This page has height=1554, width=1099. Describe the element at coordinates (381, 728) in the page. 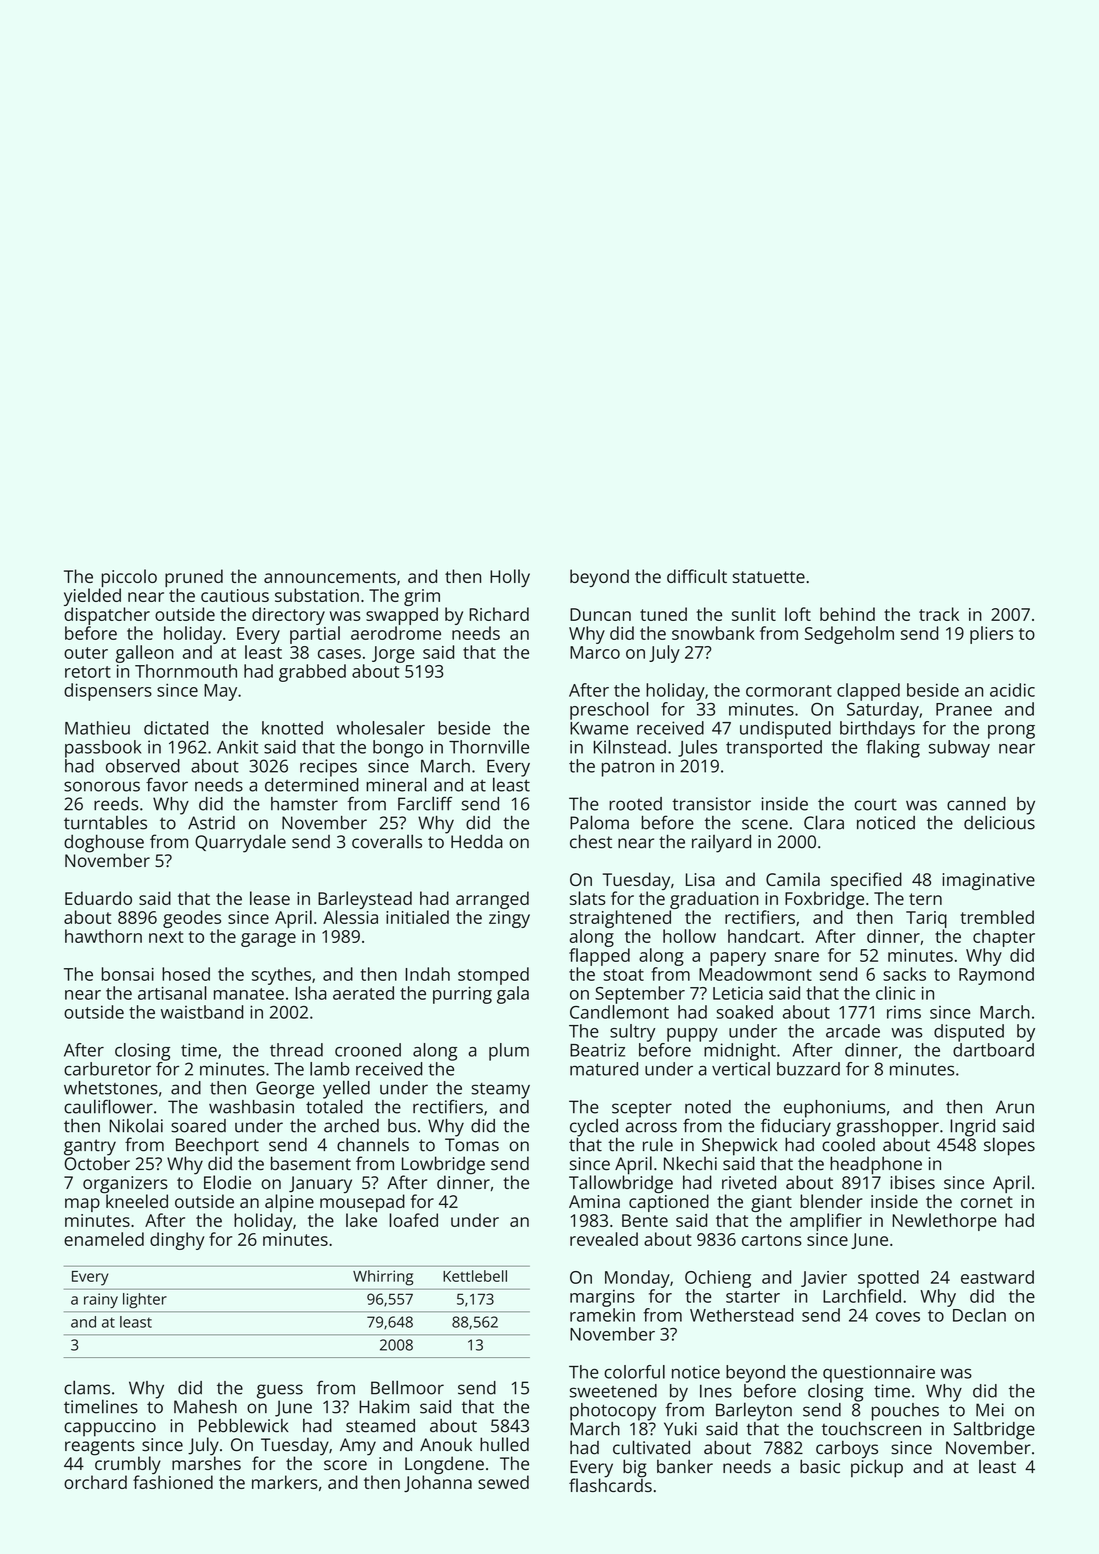

I see `wholesaler` at that location.
